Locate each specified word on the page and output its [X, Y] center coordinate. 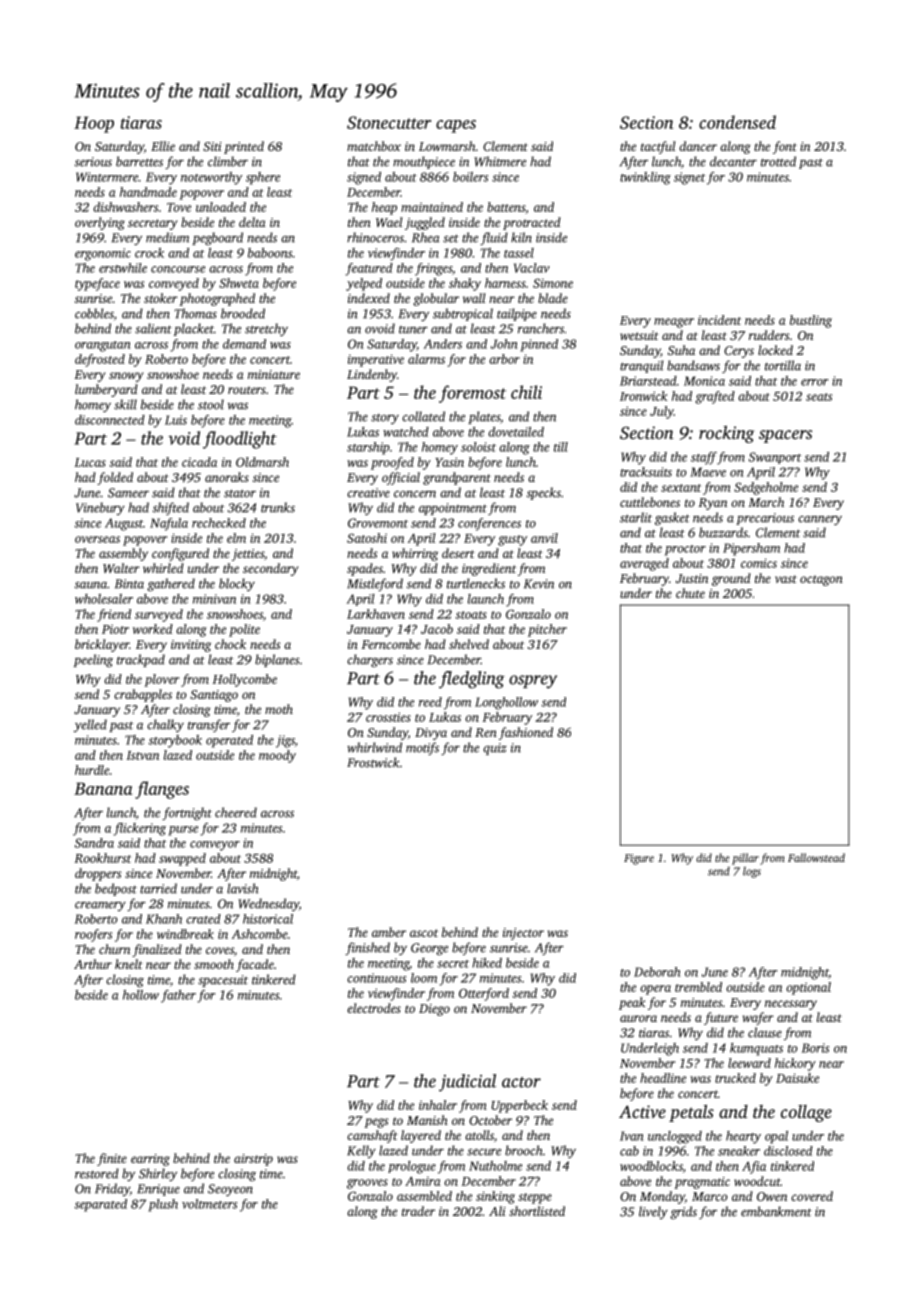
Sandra [94, 843]
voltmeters [209, 1204]
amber [389, 932]
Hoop [94, 124]
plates [484, 417]
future [721, 1018]
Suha [681, 350]
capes [456, 126]
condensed [737, 122]
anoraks [227, 477]
